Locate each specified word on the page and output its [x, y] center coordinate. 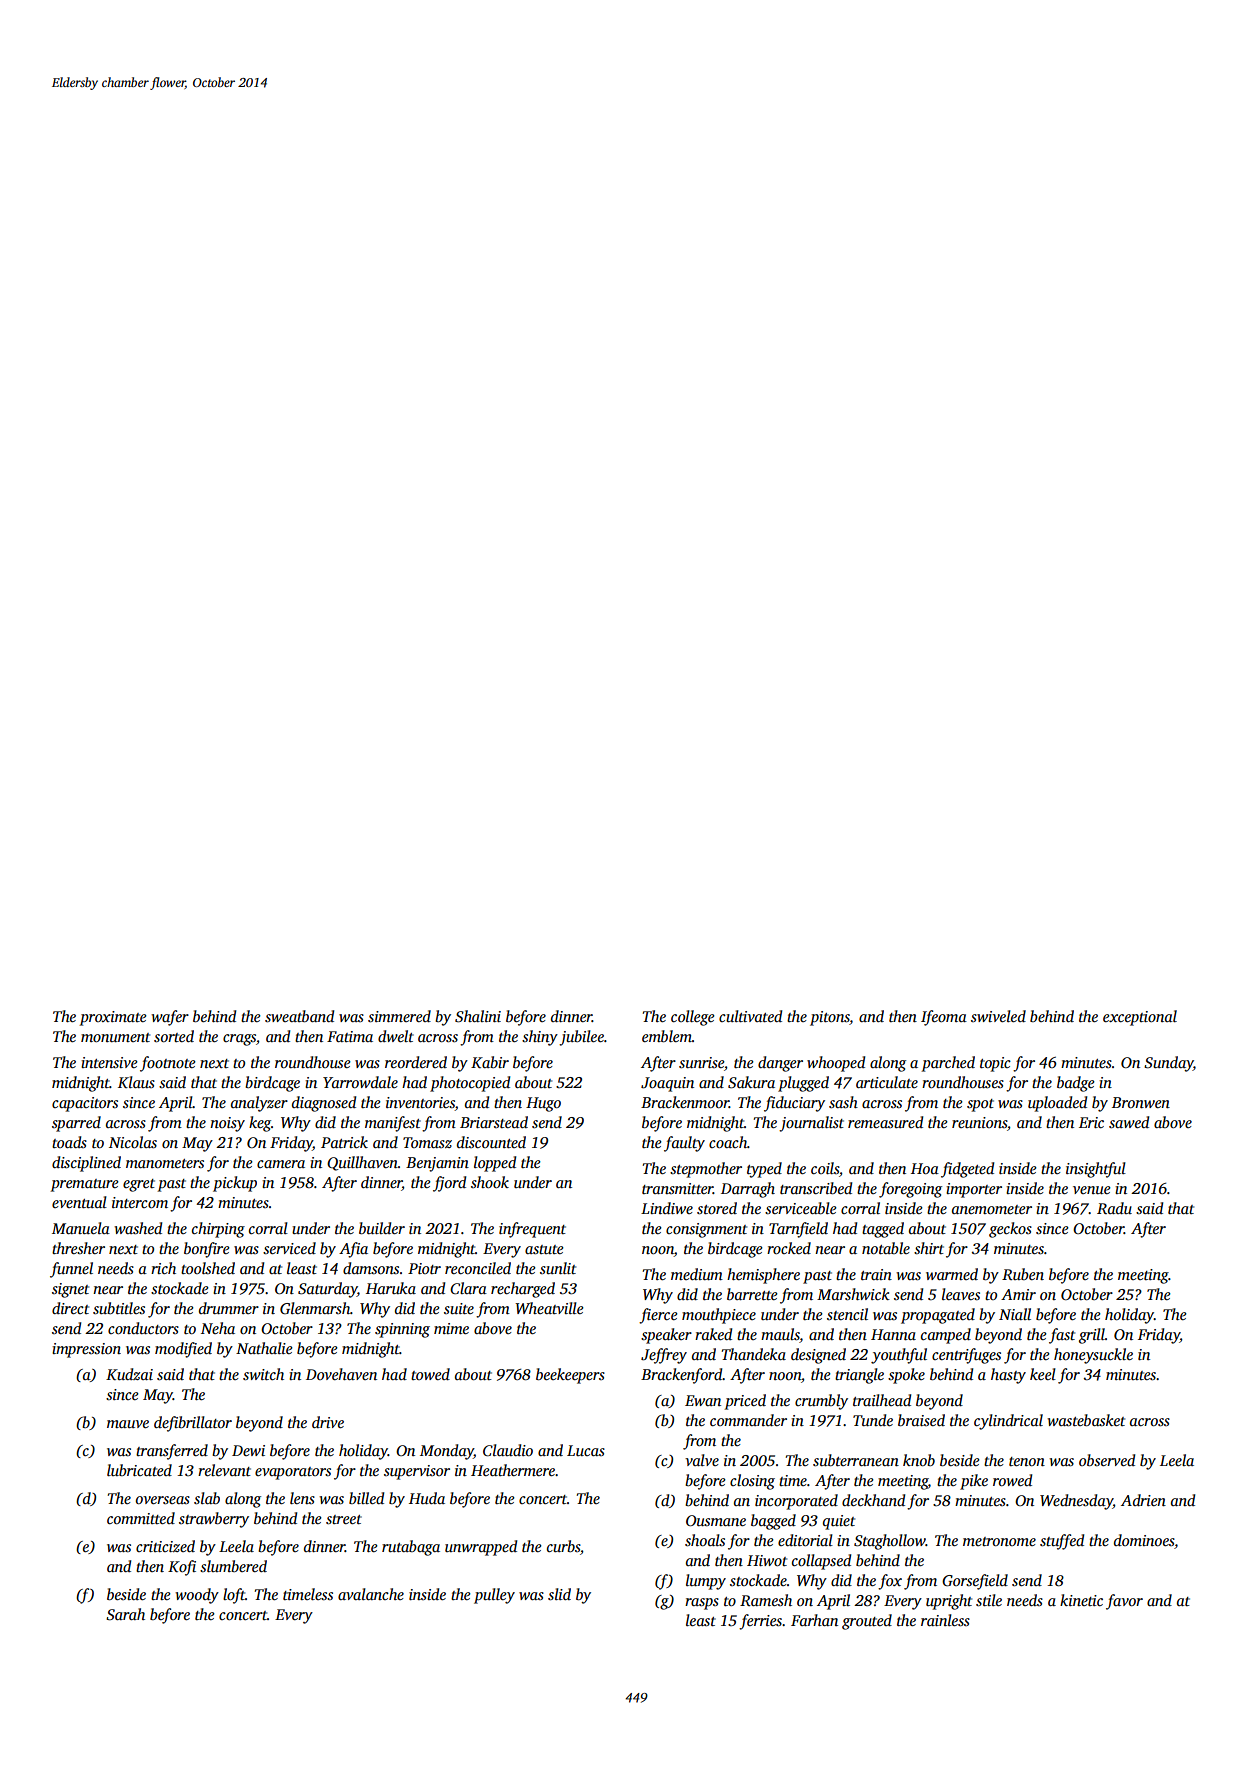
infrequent [532, 1230]
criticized [165, 1546]
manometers [165, 1163]
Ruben [1023, 1274]
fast [1062, 1336]
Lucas [586, 1450]
